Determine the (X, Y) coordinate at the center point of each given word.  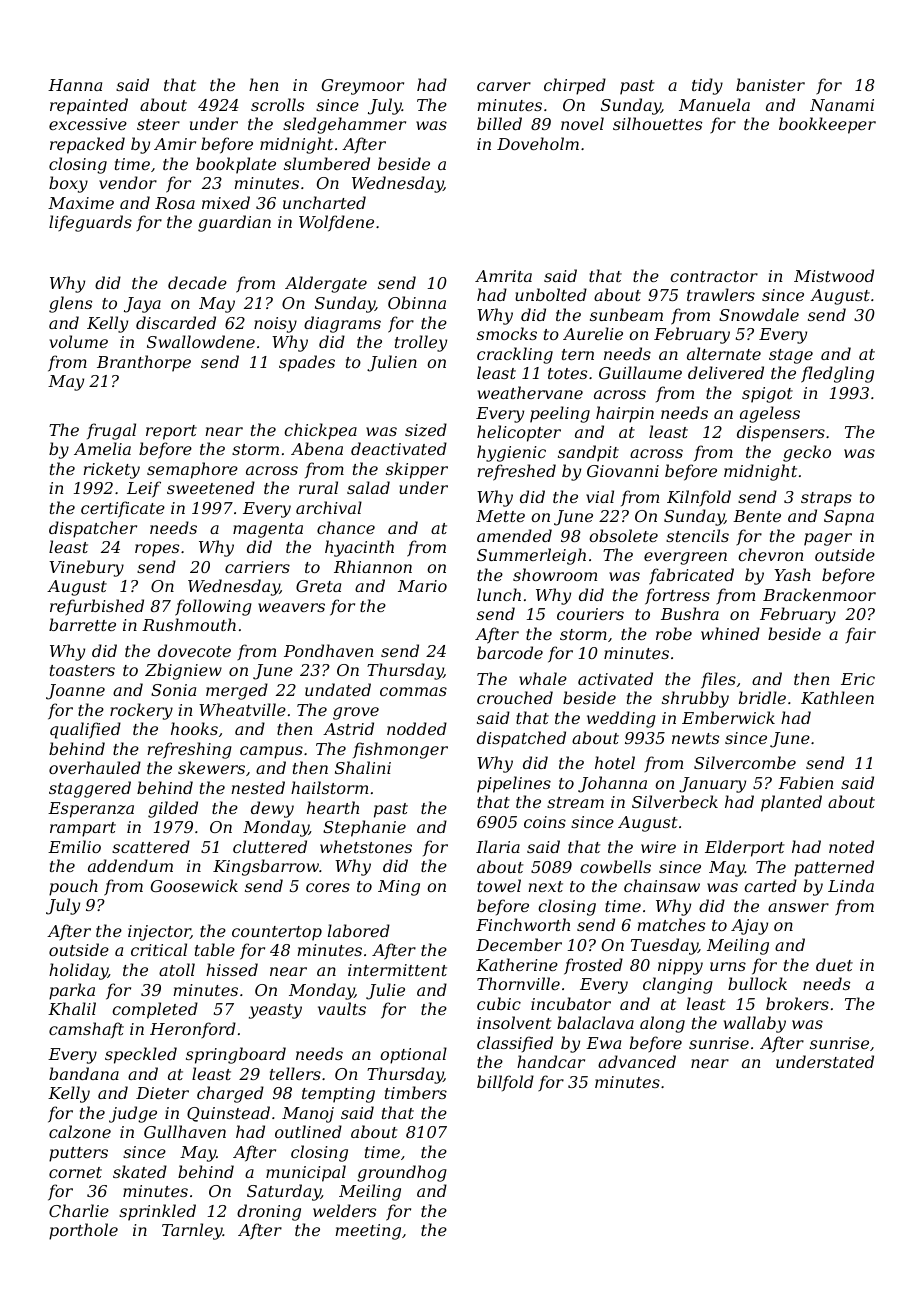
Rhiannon (373, 566)
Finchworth (523, 924)
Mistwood (834, 275)
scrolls (277, 104)
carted (770, 885)
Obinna (417, 302)
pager (828, 539)
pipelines (514, 784)
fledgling (837, 374)
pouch (73, 887)
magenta (268, 530)
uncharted (324, 202)
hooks (194, 728)
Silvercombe (745, 762)
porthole (83, 1231)
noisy (275, 325)
